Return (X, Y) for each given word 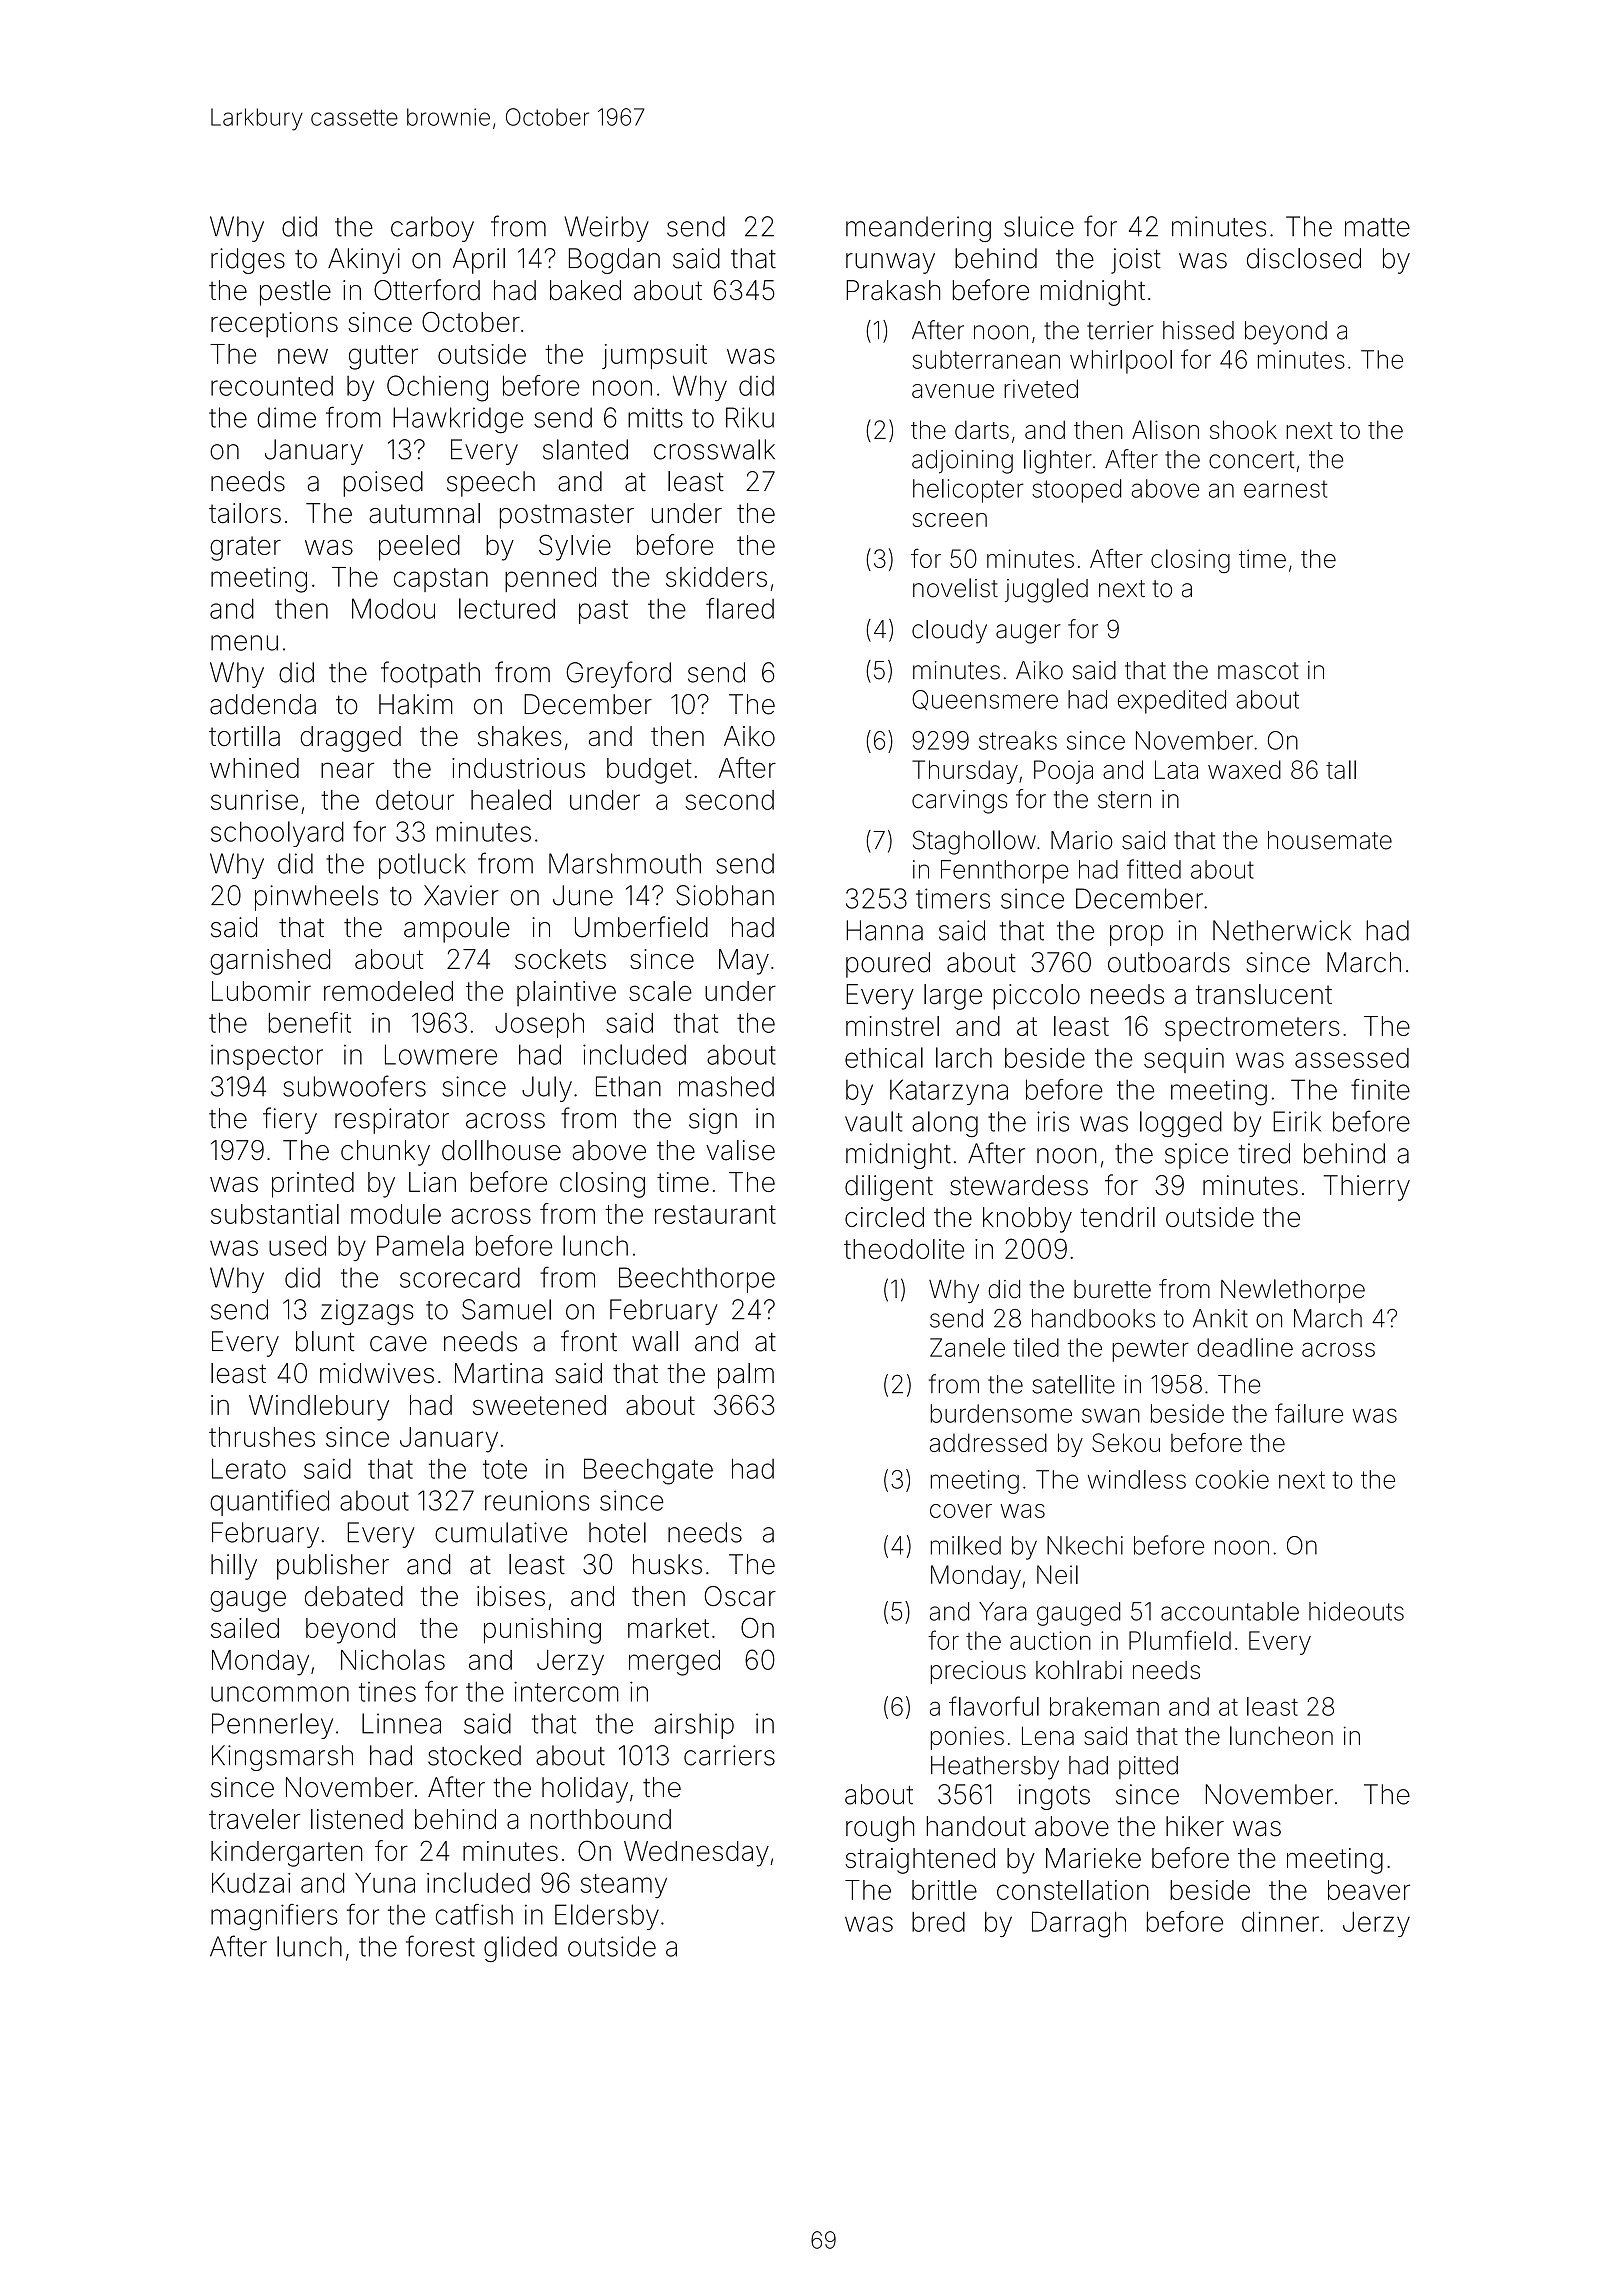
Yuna (385, 1883)
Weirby (606, 229)
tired (1264, 1153)
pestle (295, 293)
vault (873, 1121)
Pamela (420, 1245)
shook (1243, 429)
